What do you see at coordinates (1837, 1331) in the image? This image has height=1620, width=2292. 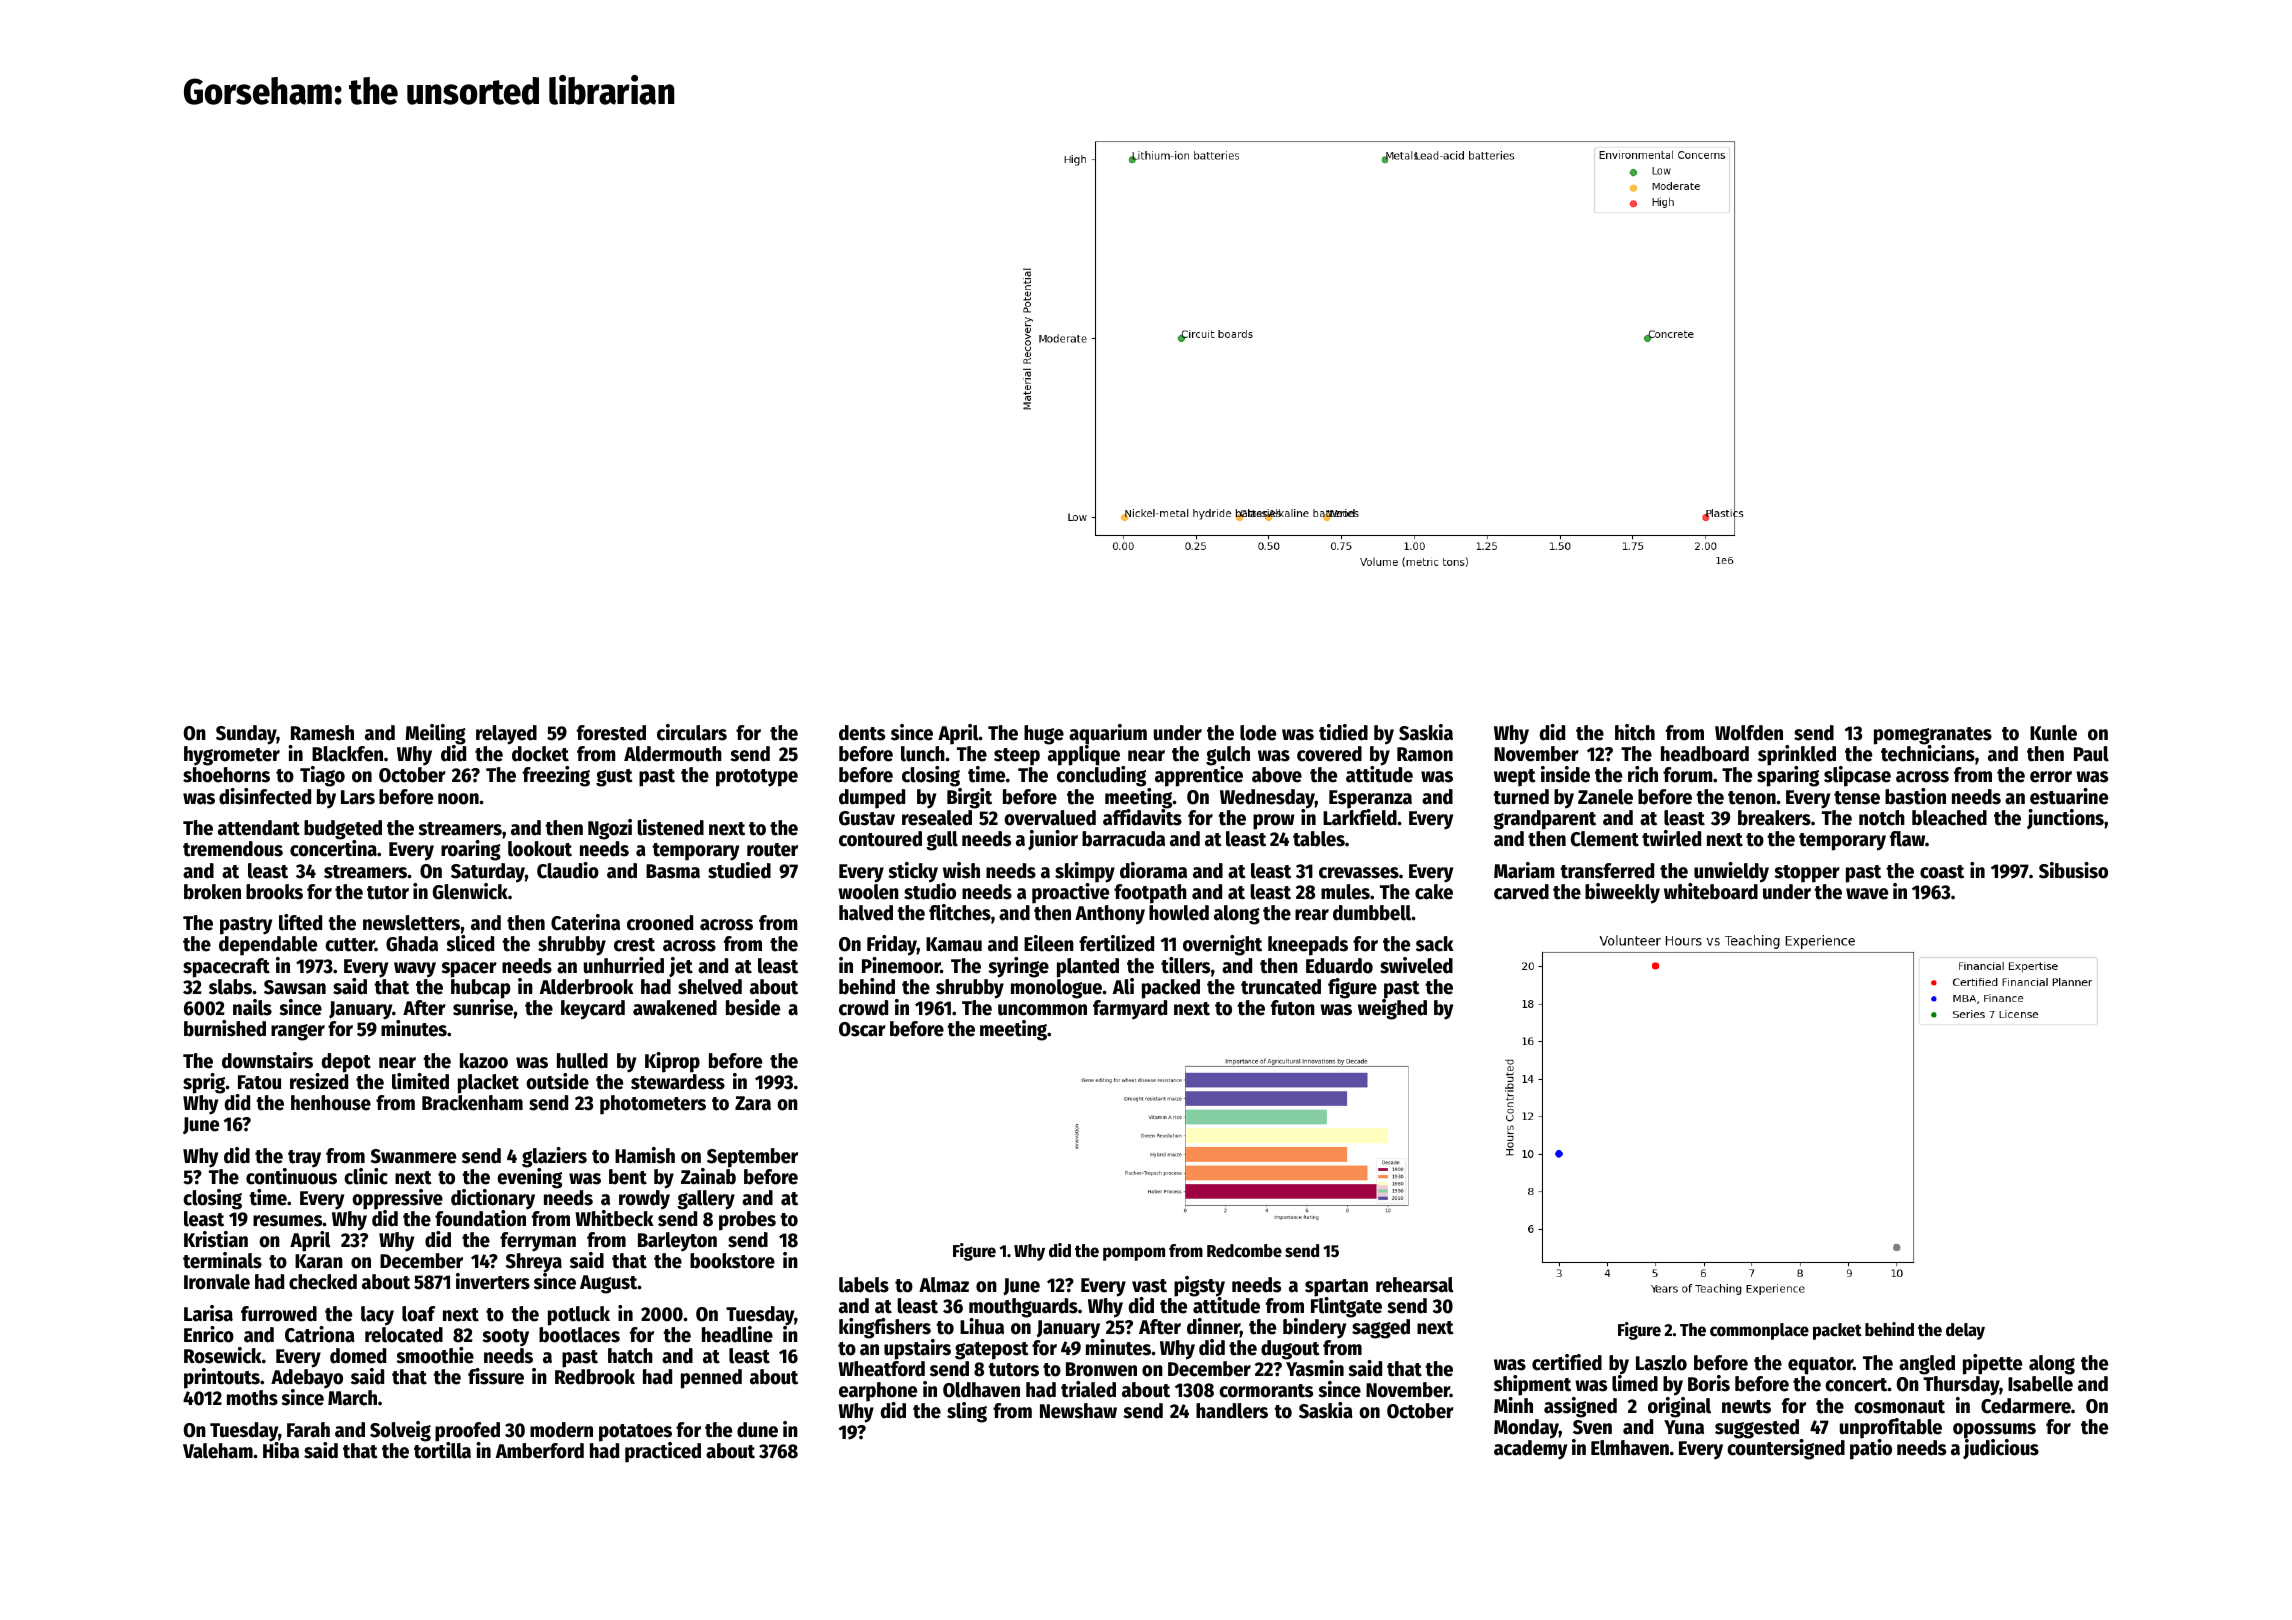 I see `packet` at bounding box center [1837, 1331].
